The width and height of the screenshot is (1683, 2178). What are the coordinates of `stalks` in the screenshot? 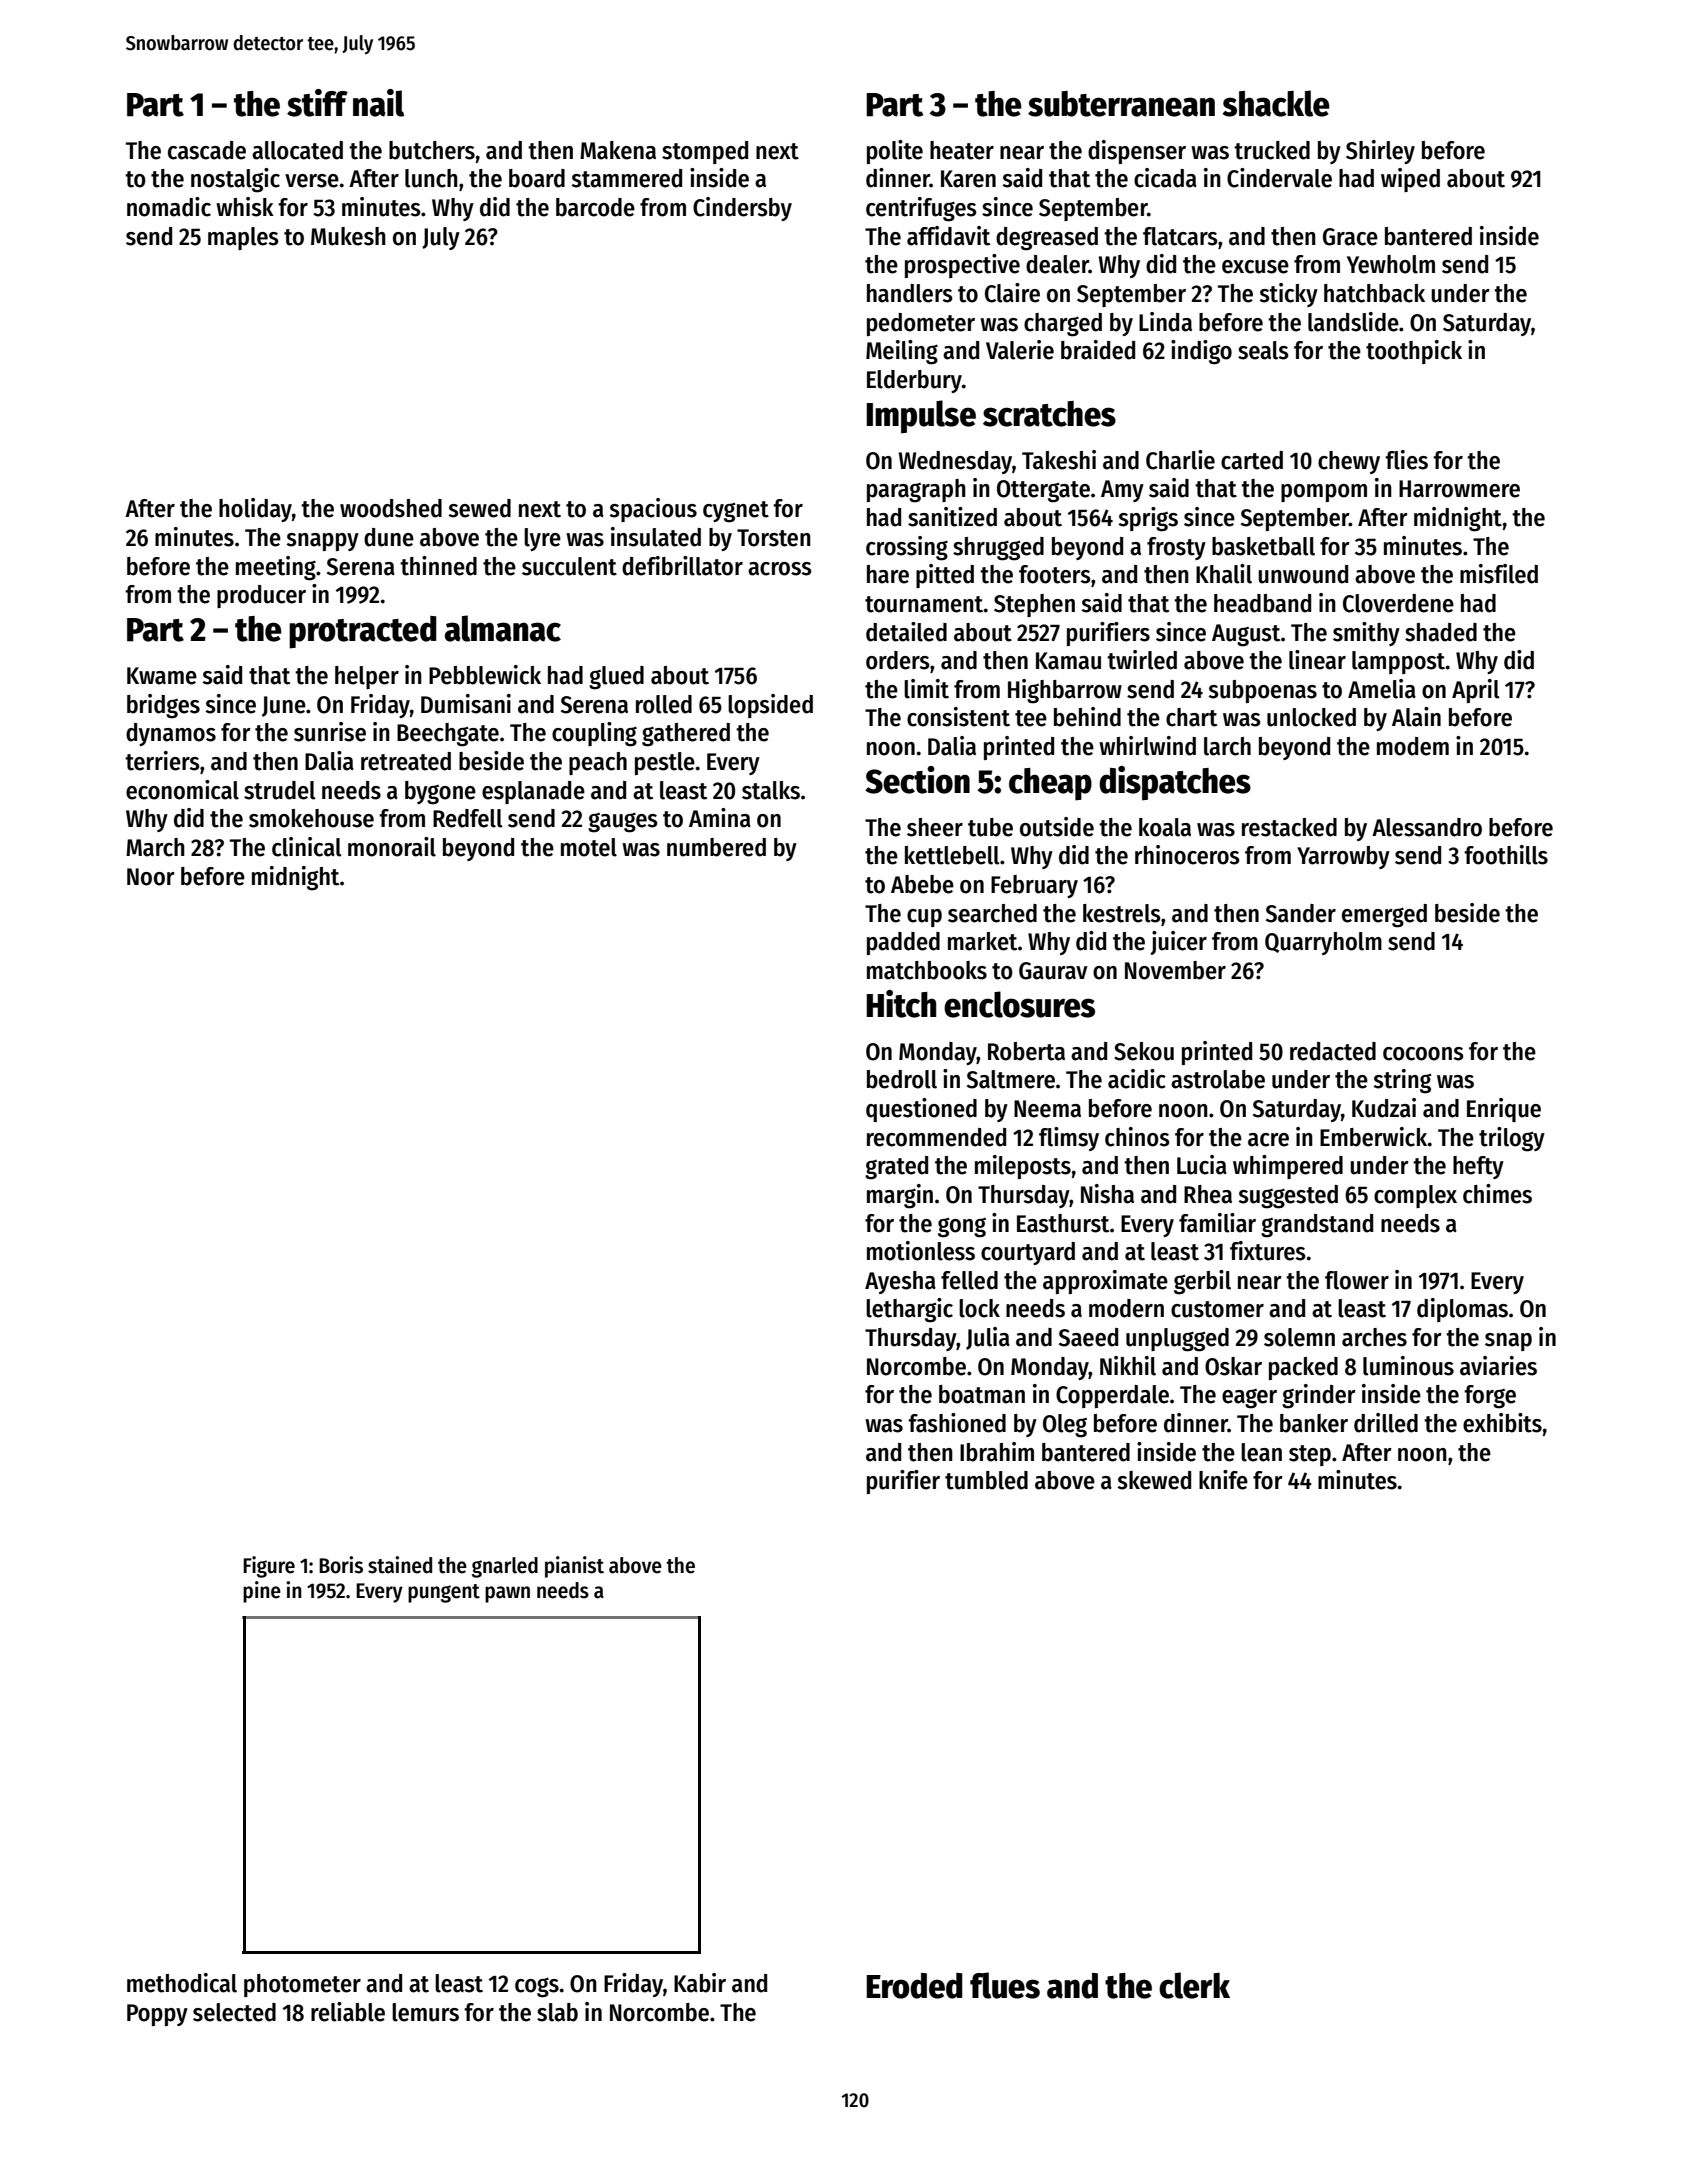 It's located at (771, 790).
